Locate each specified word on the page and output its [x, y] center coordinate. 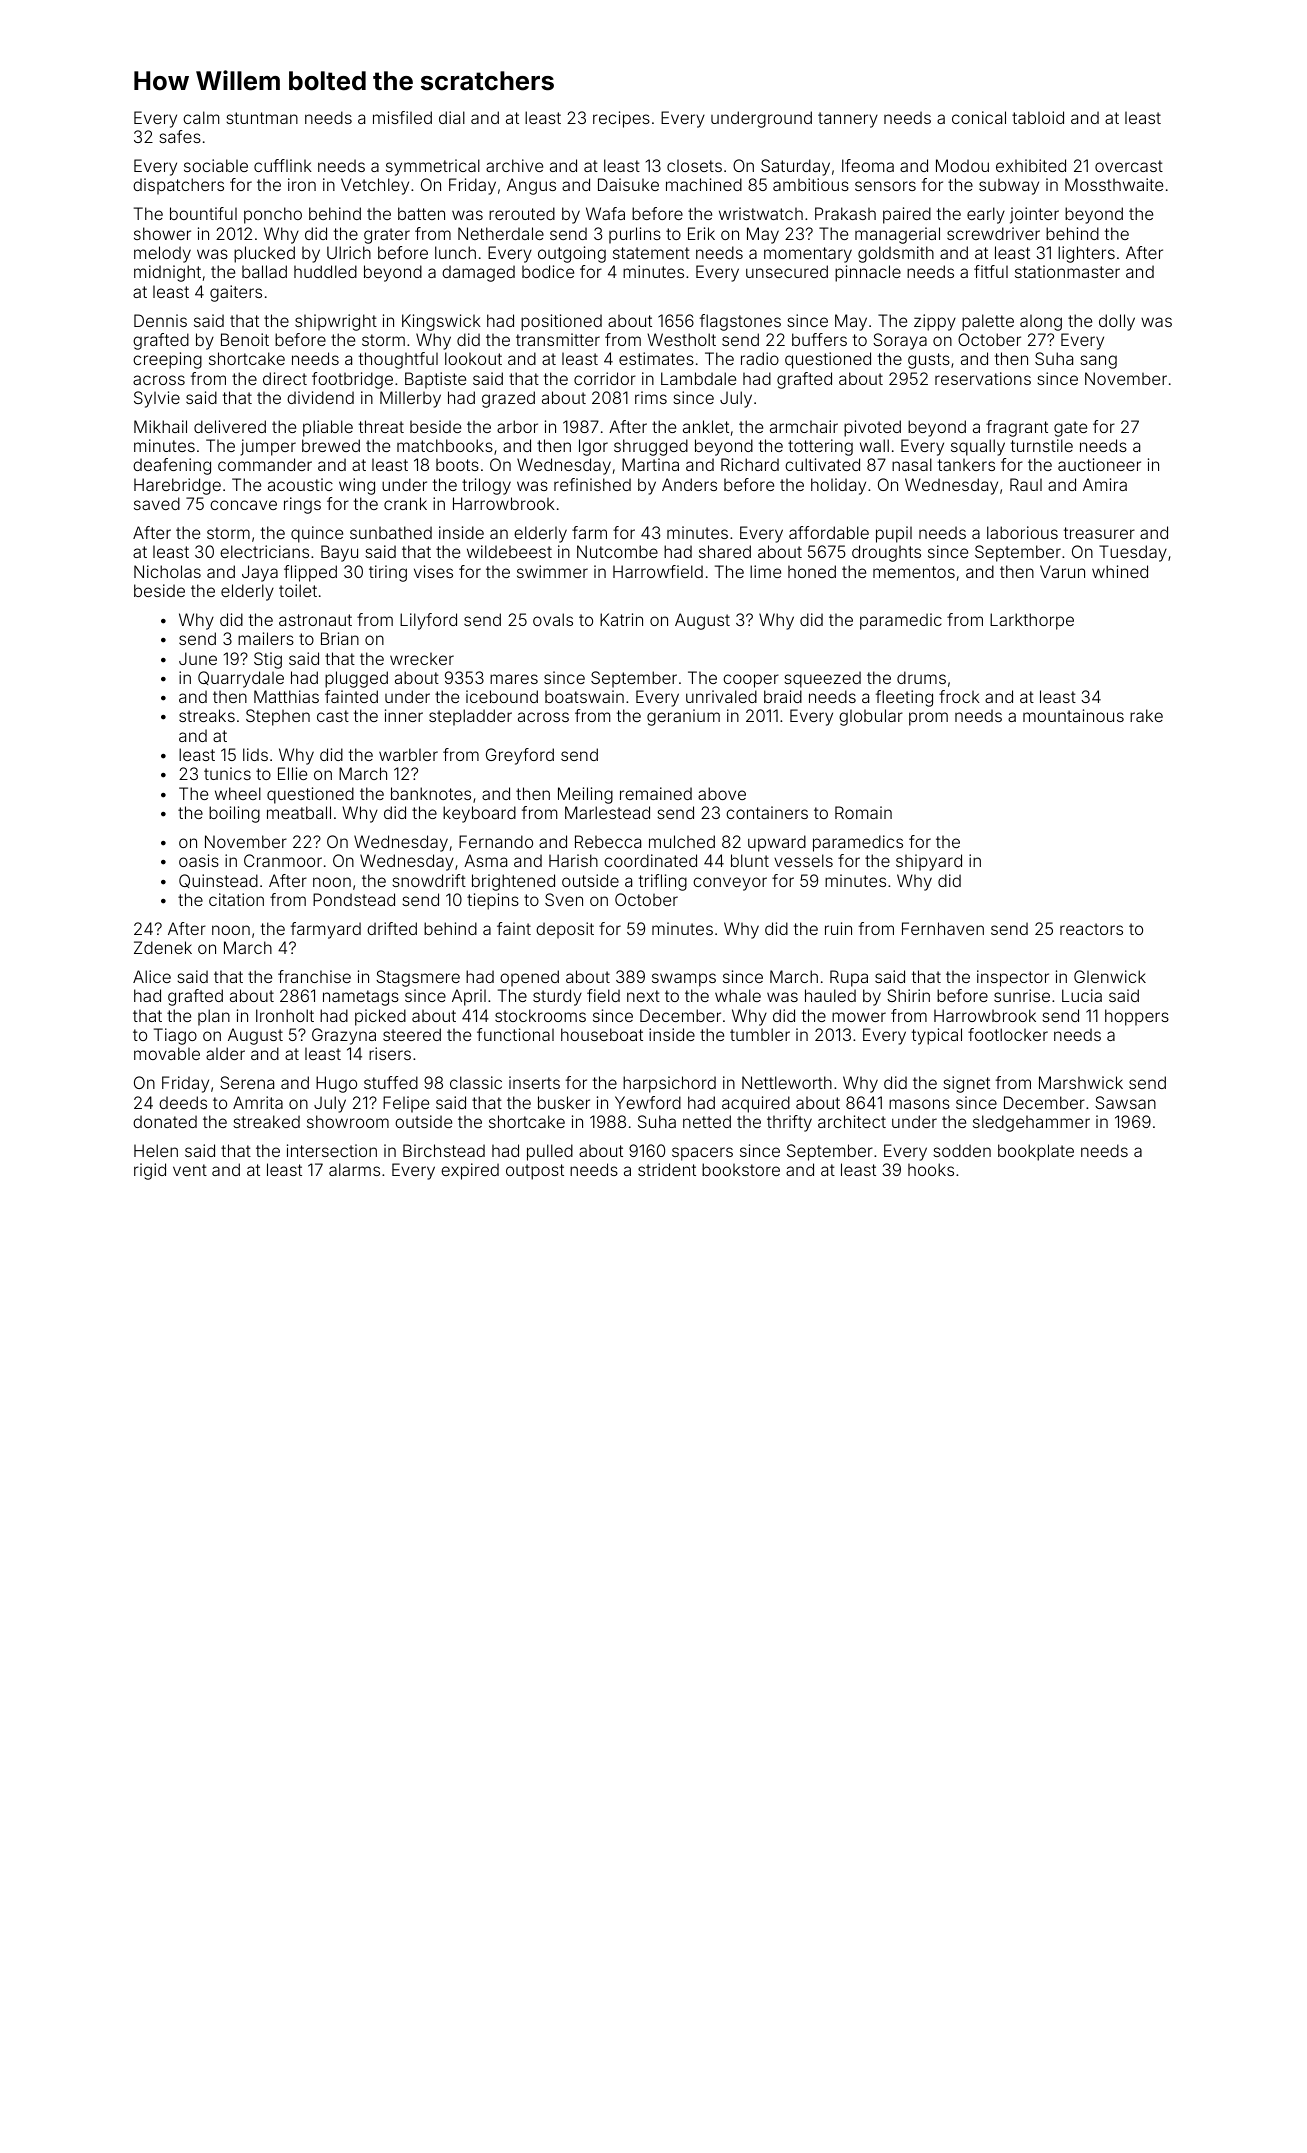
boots [457, 464]
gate [1070, 429]
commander [265, 464]
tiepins [493, 901]
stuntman [262, 118]
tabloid [1038, 117]
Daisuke [628, 184]
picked [380, 1017]
